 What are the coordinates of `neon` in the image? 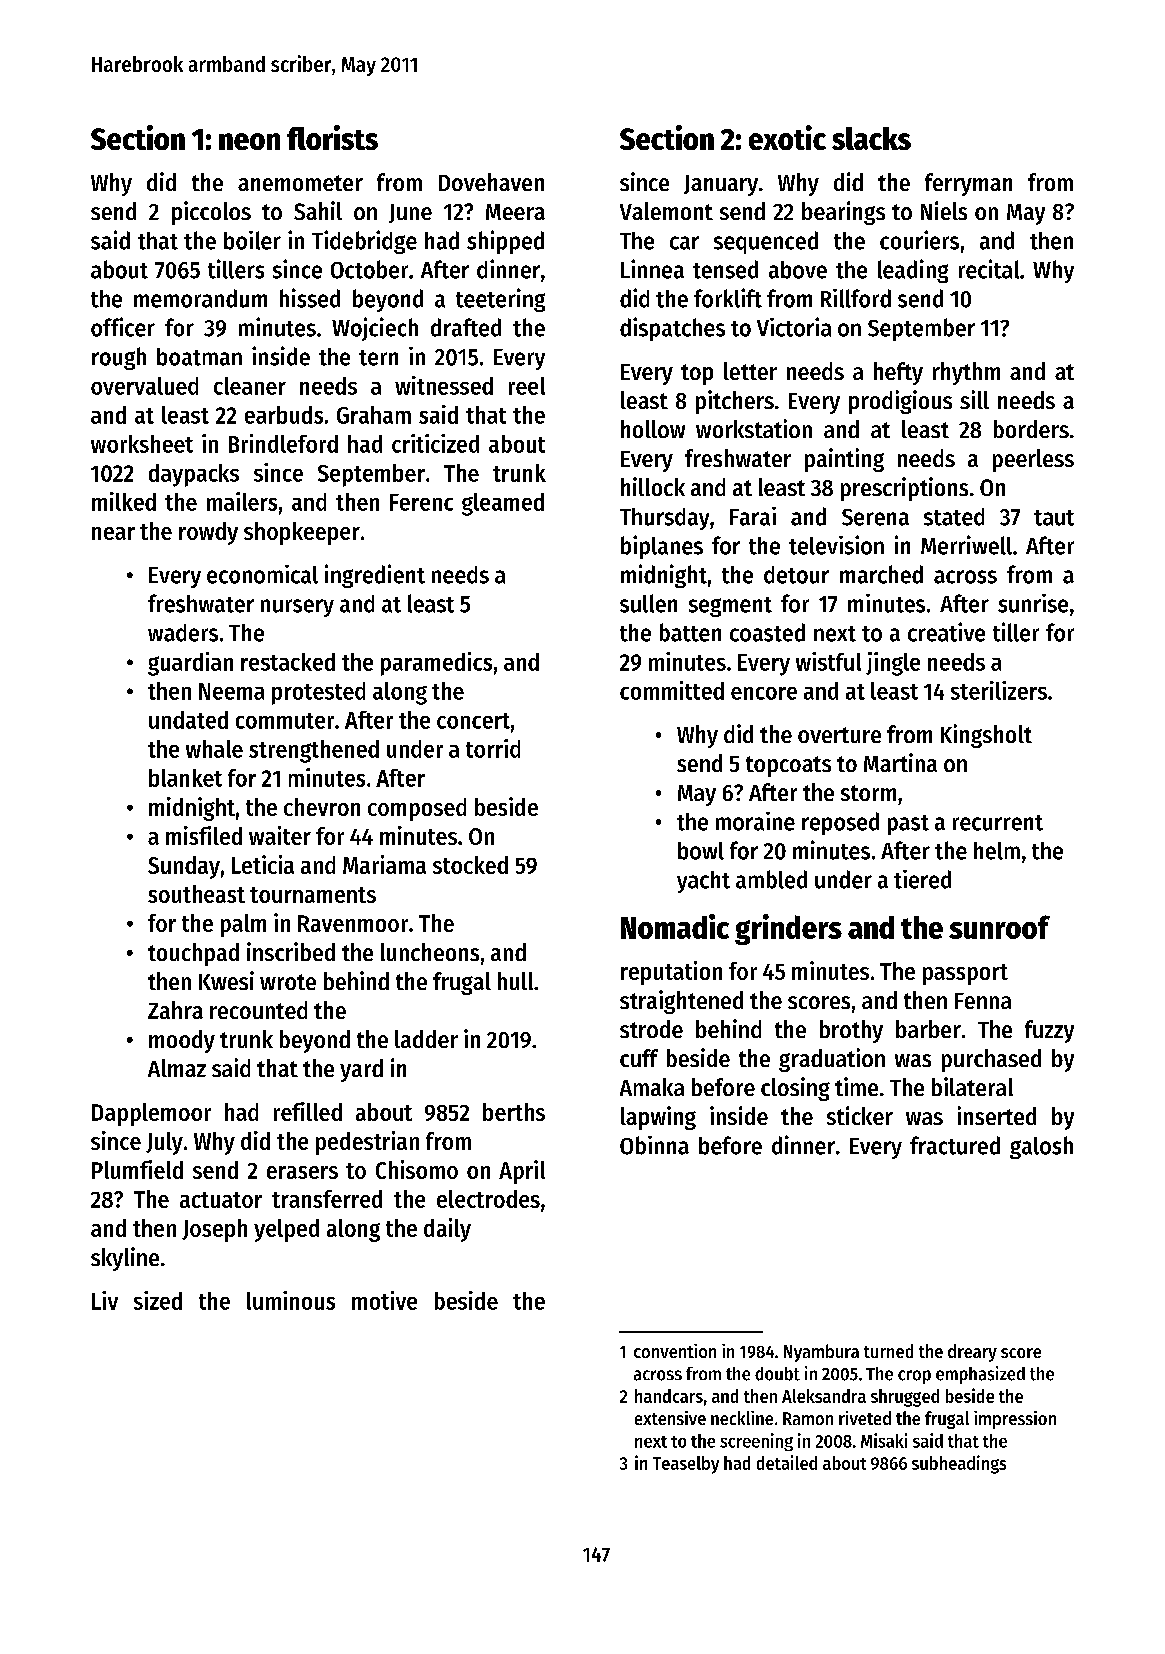 It's located at (249, 141).
